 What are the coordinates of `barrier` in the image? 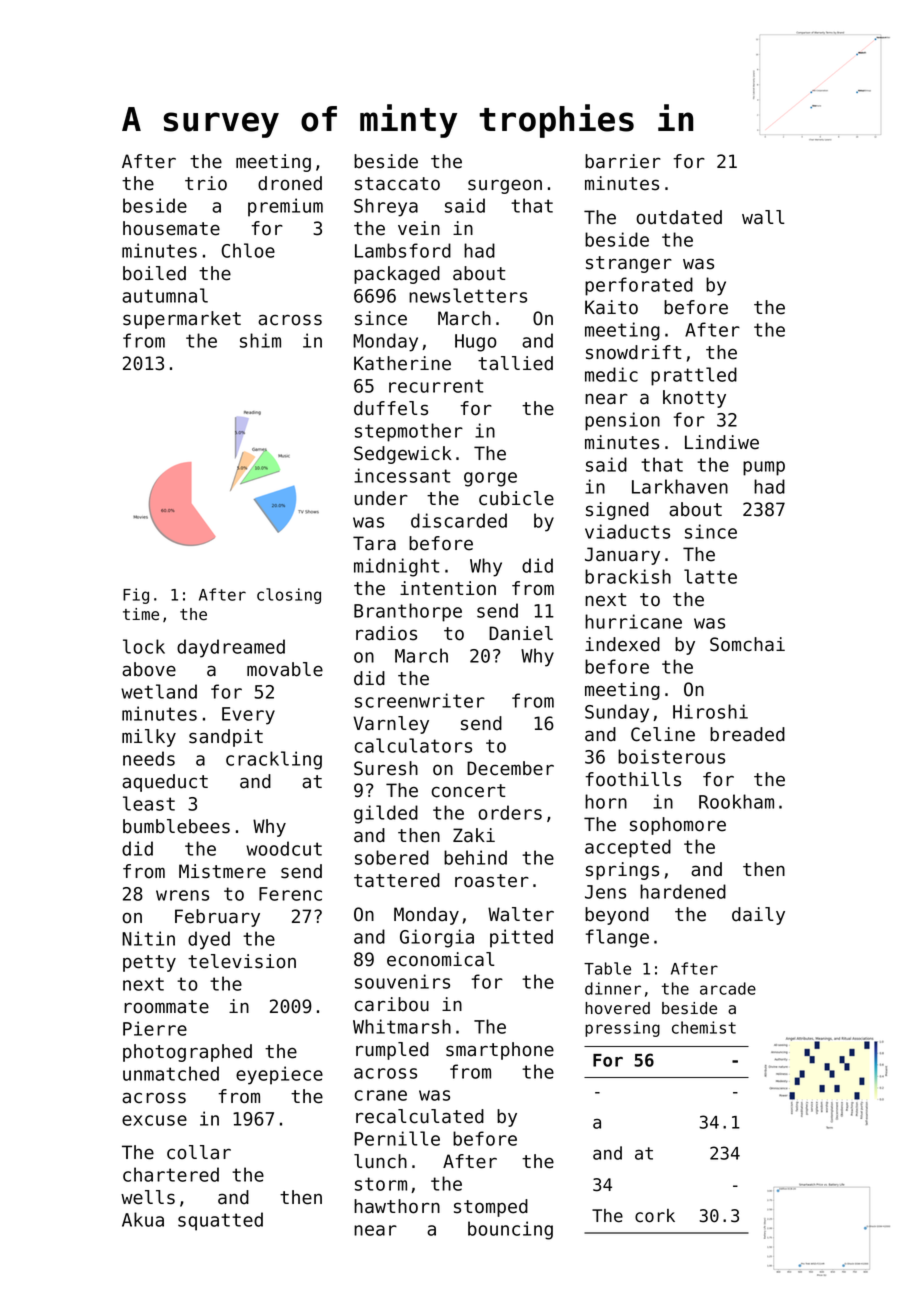 It's located at (623, 161).
